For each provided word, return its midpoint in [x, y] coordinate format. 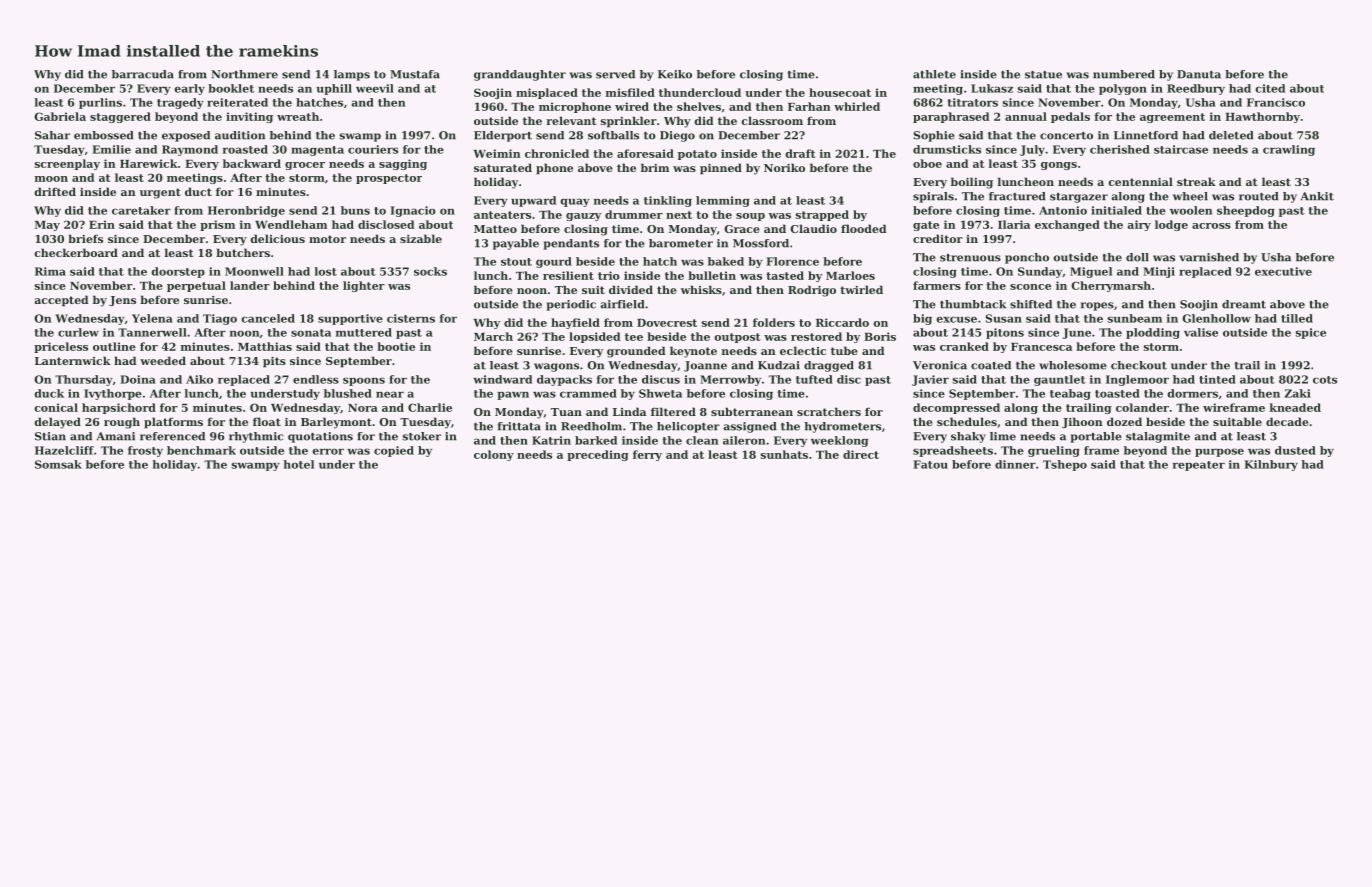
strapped [822, 215]
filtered [673, 411]
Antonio [1063, 210]
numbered [1124, 74]
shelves [699, 106]
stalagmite [1158, 437]
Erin [102, 224]
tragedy [180, 103]
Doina [138, 379]
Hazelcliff [64, 450]
